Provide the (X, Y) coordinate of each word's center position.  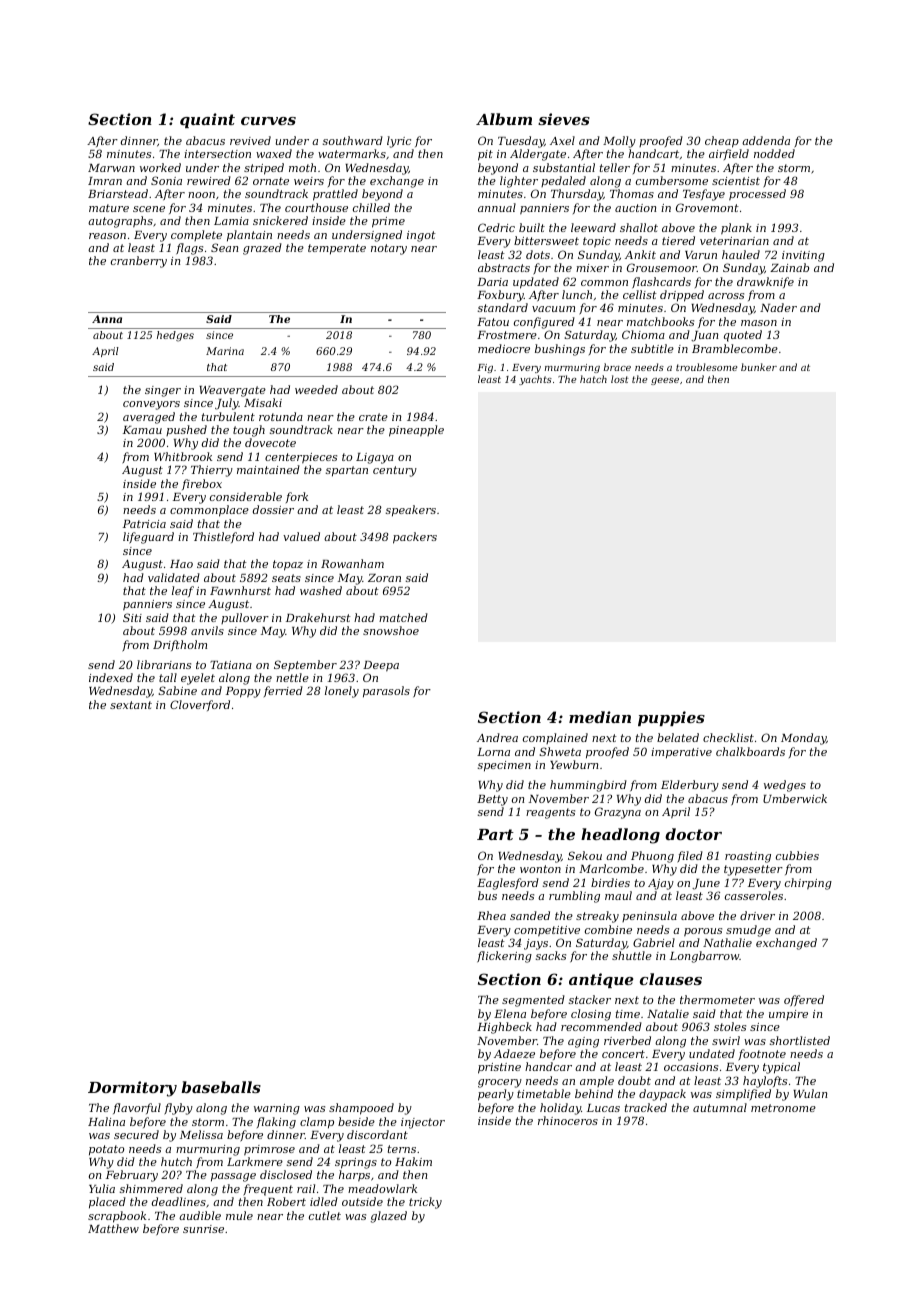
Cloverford (200, 705)
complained (555, 738)
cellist (640, 294)
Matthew (113, 1228)
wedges (785, 786)
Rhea (491, 915)
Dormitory (132, 1089)
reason (107, 236)
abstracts (504, 267)
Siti (132, 617)
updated (536, 283)
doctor (693, 834)
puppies (671, 718)
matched (403, 617)
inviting (803, 256)
